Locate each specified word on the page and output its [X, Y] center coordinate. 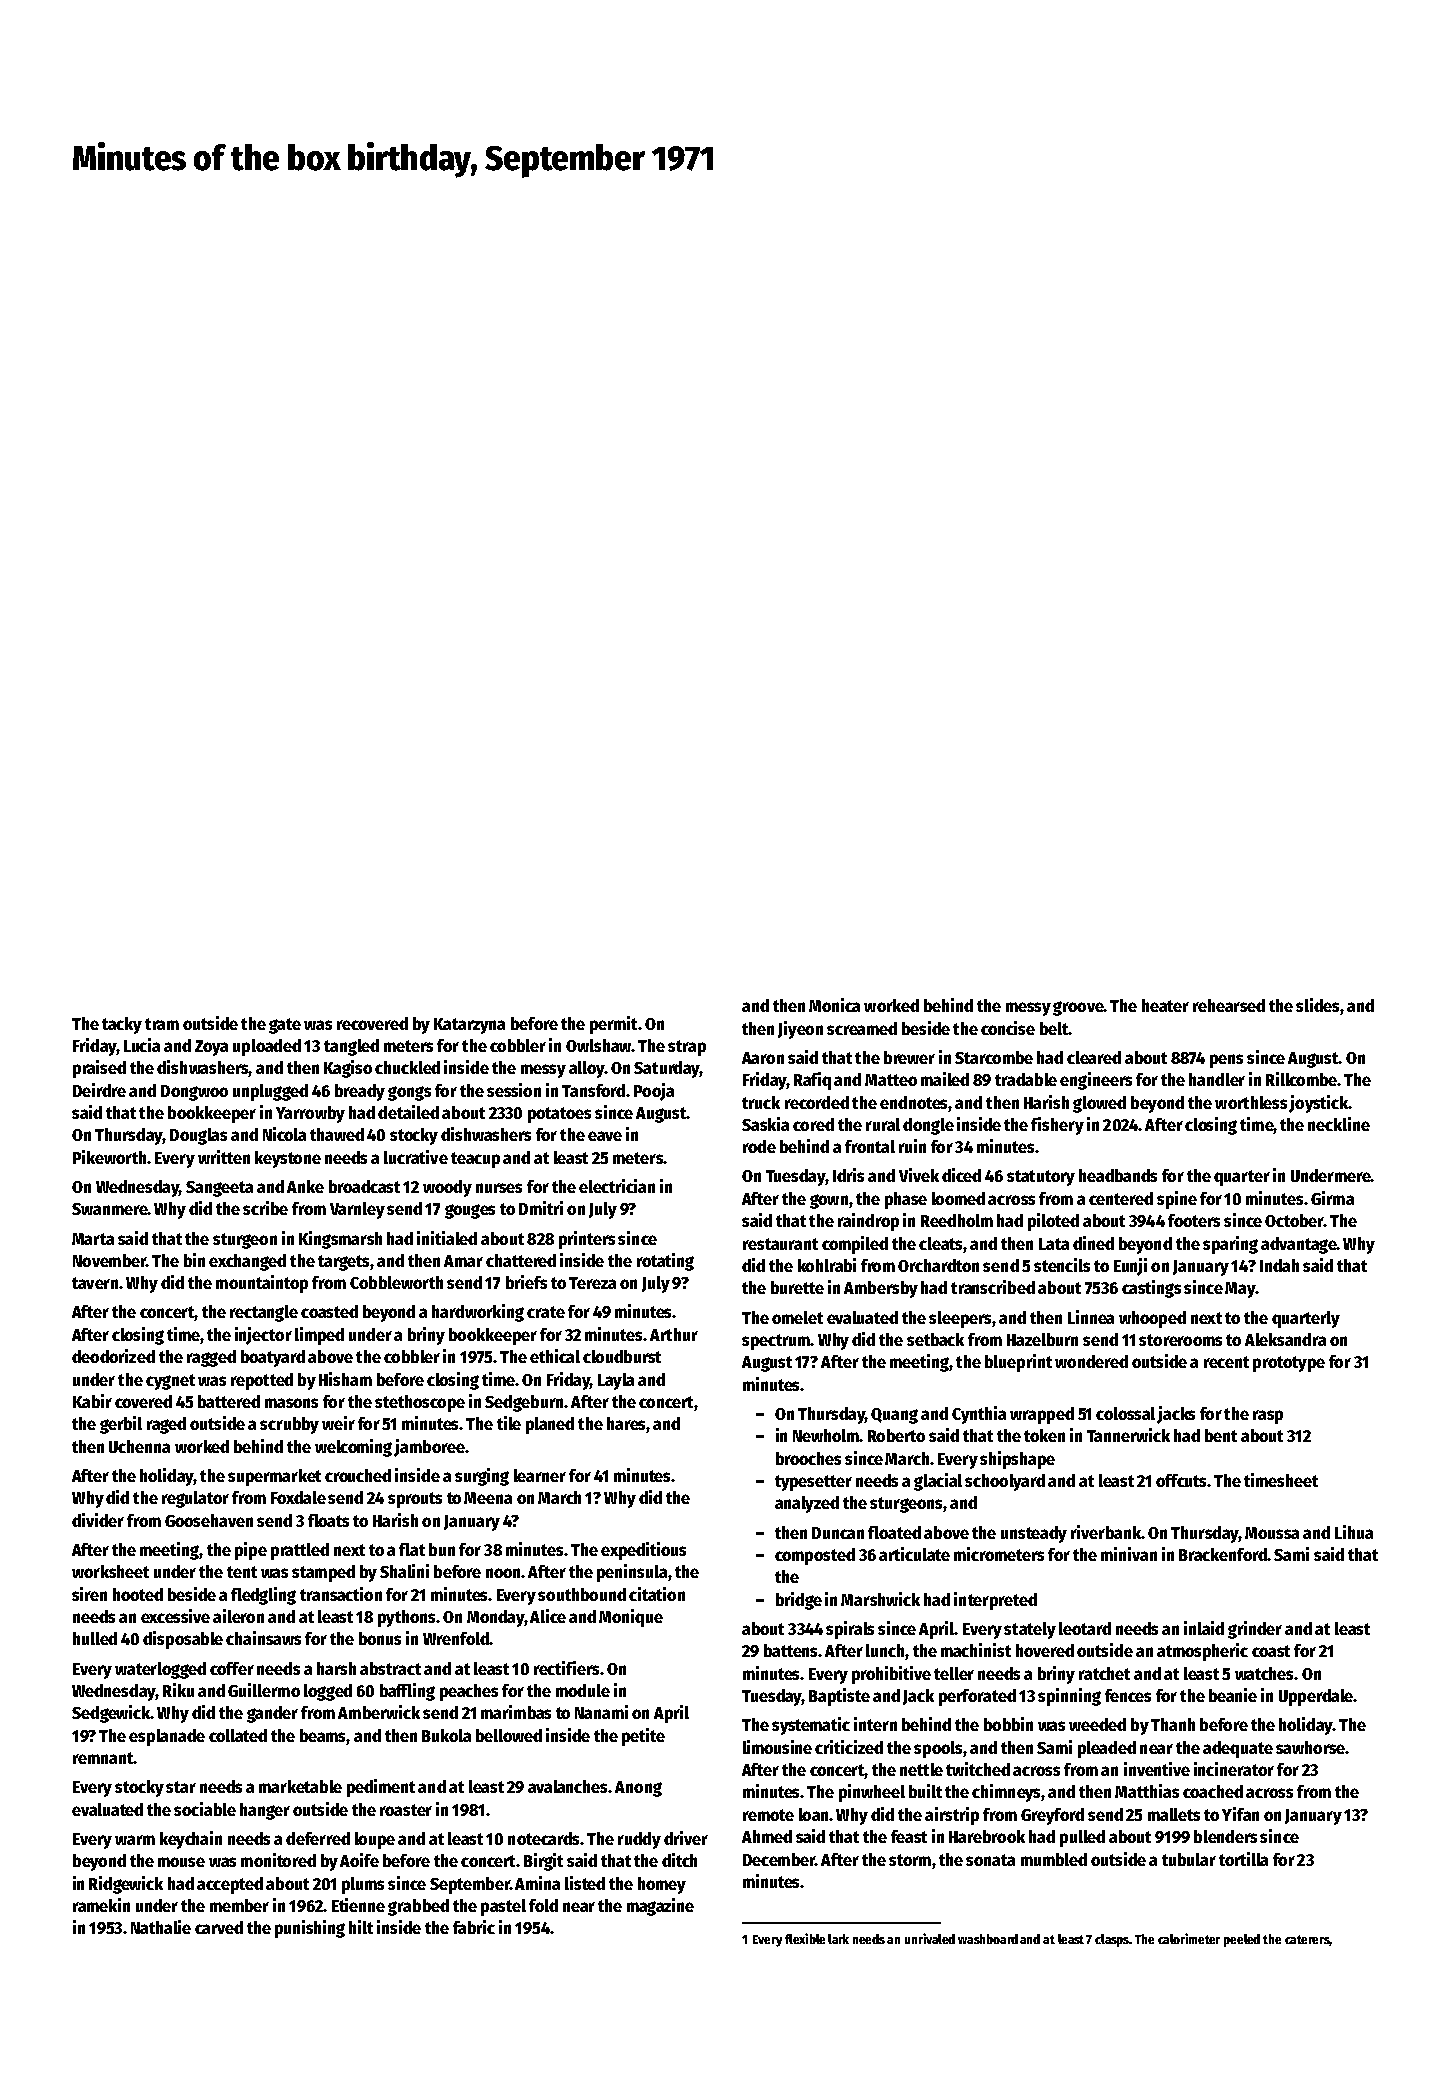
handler [1217, 1079]
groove [1078, 1008]
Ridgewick [126, 1885]
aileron [238, 1616]
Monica [834, 1005]
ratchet [1104, 1673]
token [1044, 1435]
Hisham [345, 1379]
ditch [679, 1860]
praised [99, 1069]
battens [791, 1650]
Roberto [896, 1435]
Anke [305, 1186]
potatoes [559, 1115]
